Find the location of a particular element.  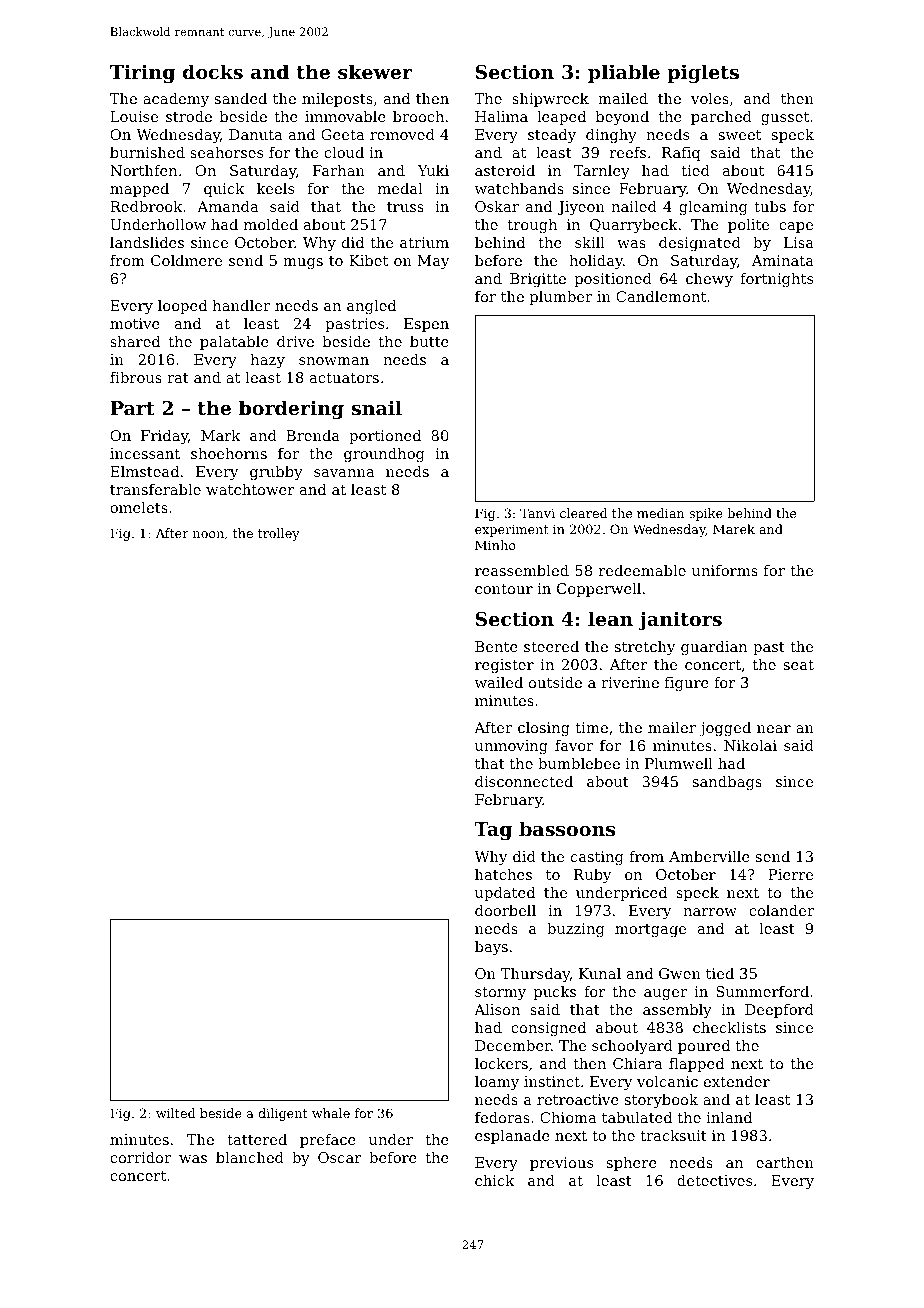

groundhog is located at coordinates (384, 455).
